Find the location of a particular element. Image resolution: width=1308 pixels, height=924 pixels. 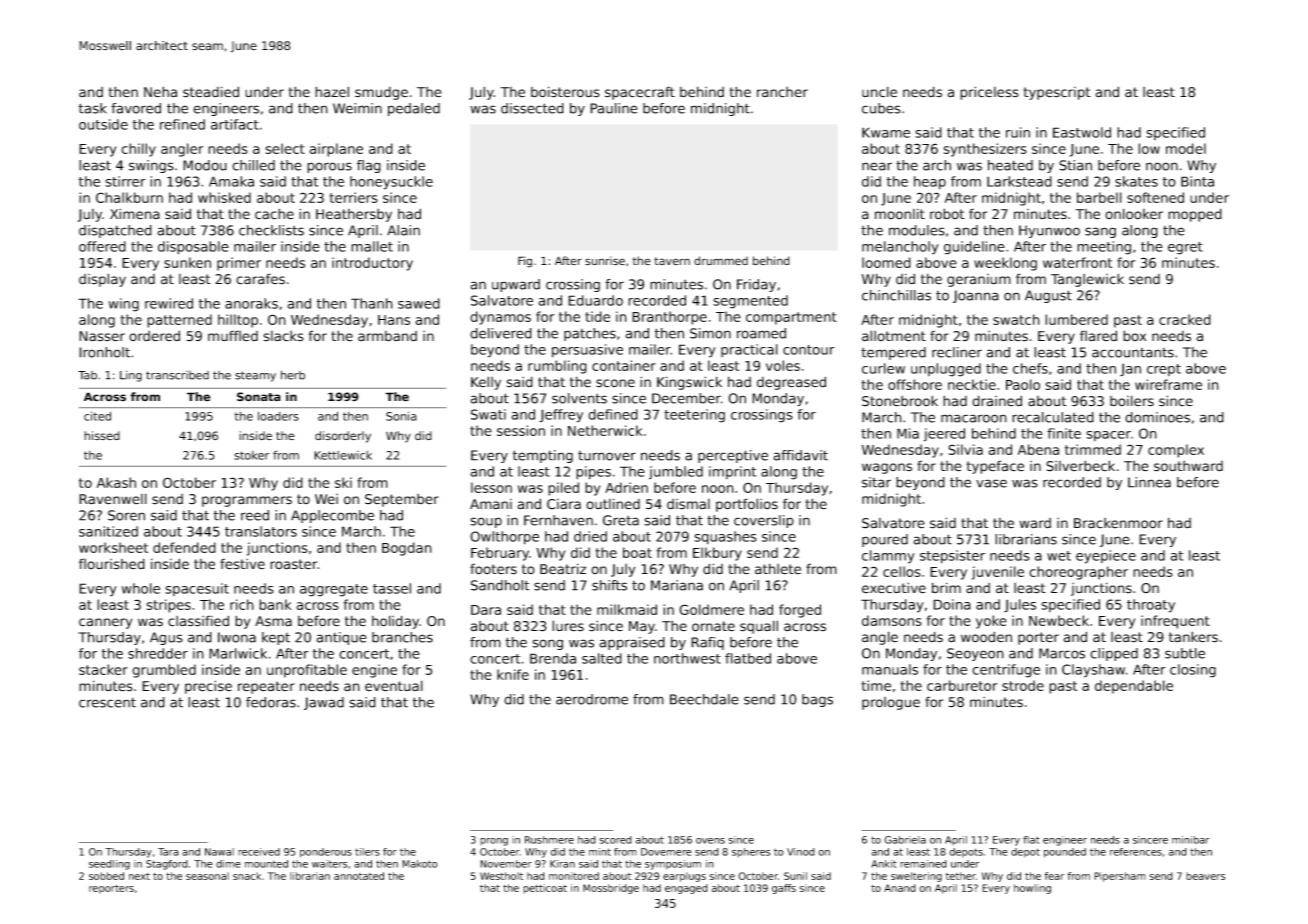

November is located at coordinates (506, 864).
